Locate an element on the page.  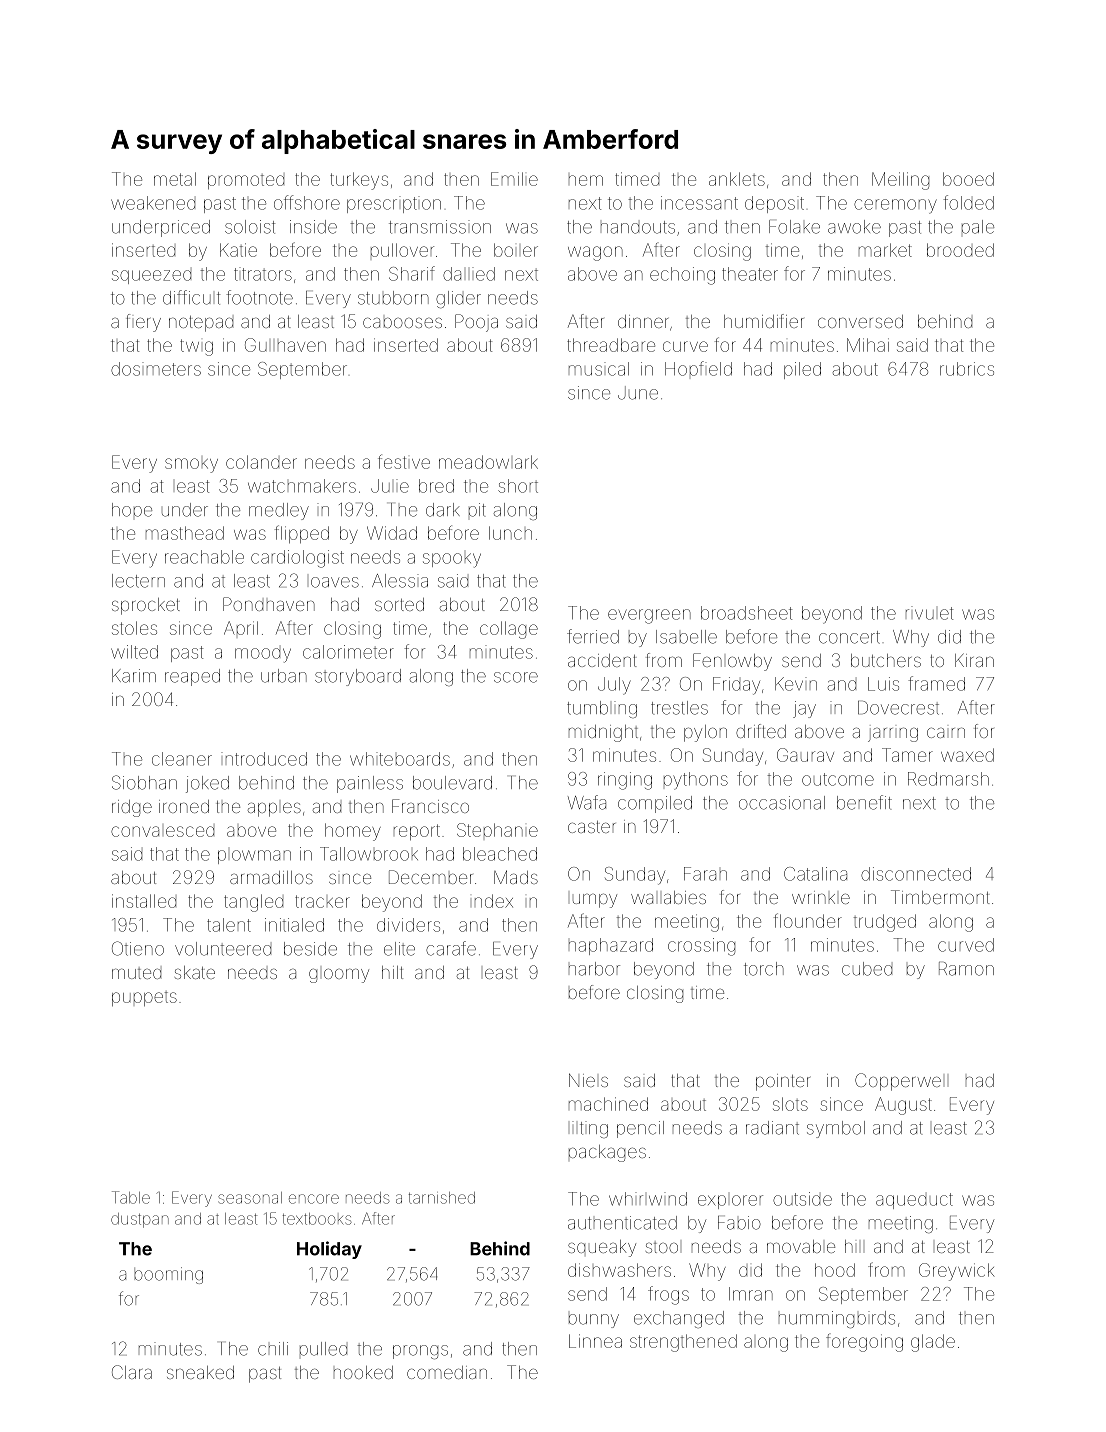
squeezed is located at coordinates (151, 277).
